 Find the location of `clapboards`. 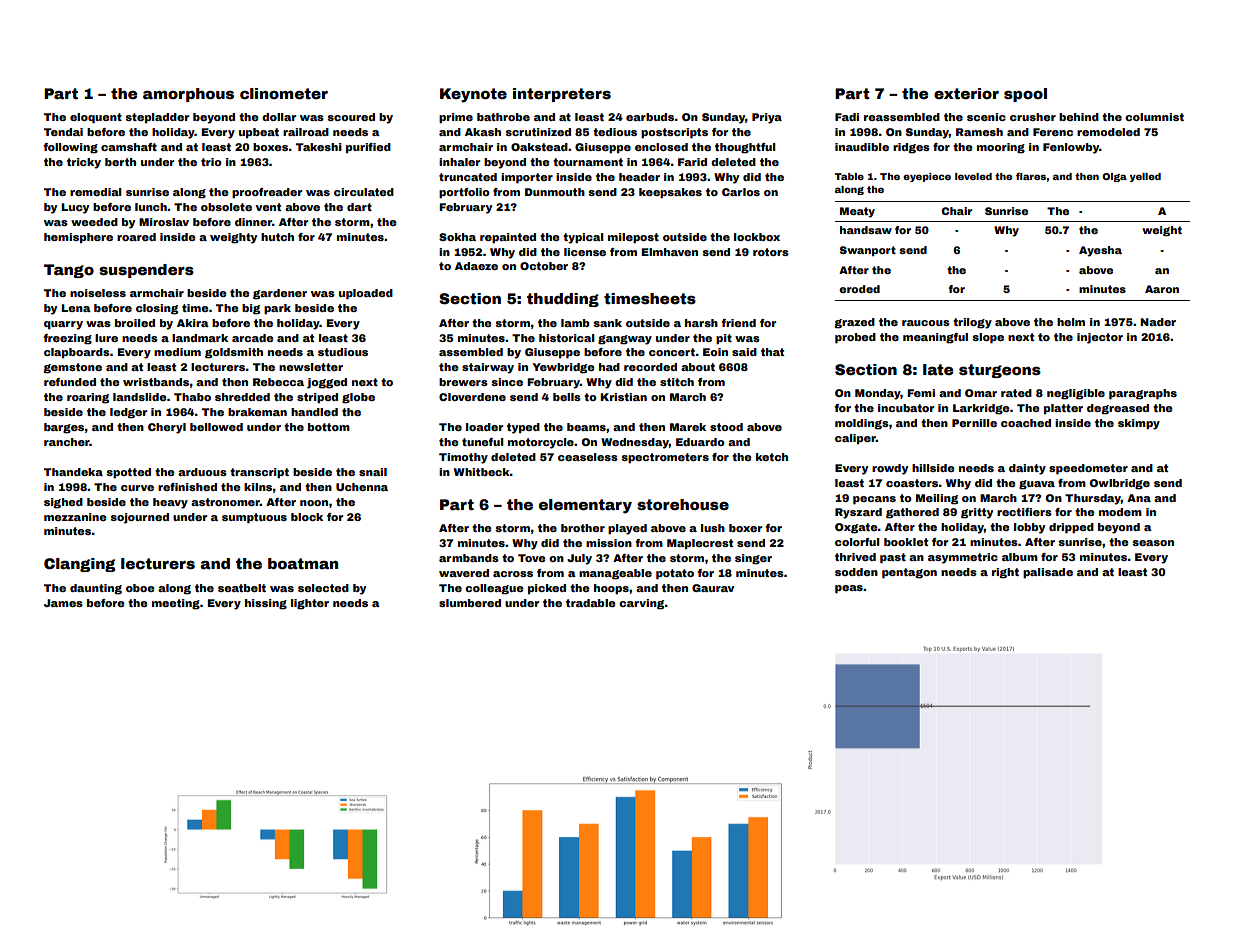

clapboards is located at coordinates (77, 353).
